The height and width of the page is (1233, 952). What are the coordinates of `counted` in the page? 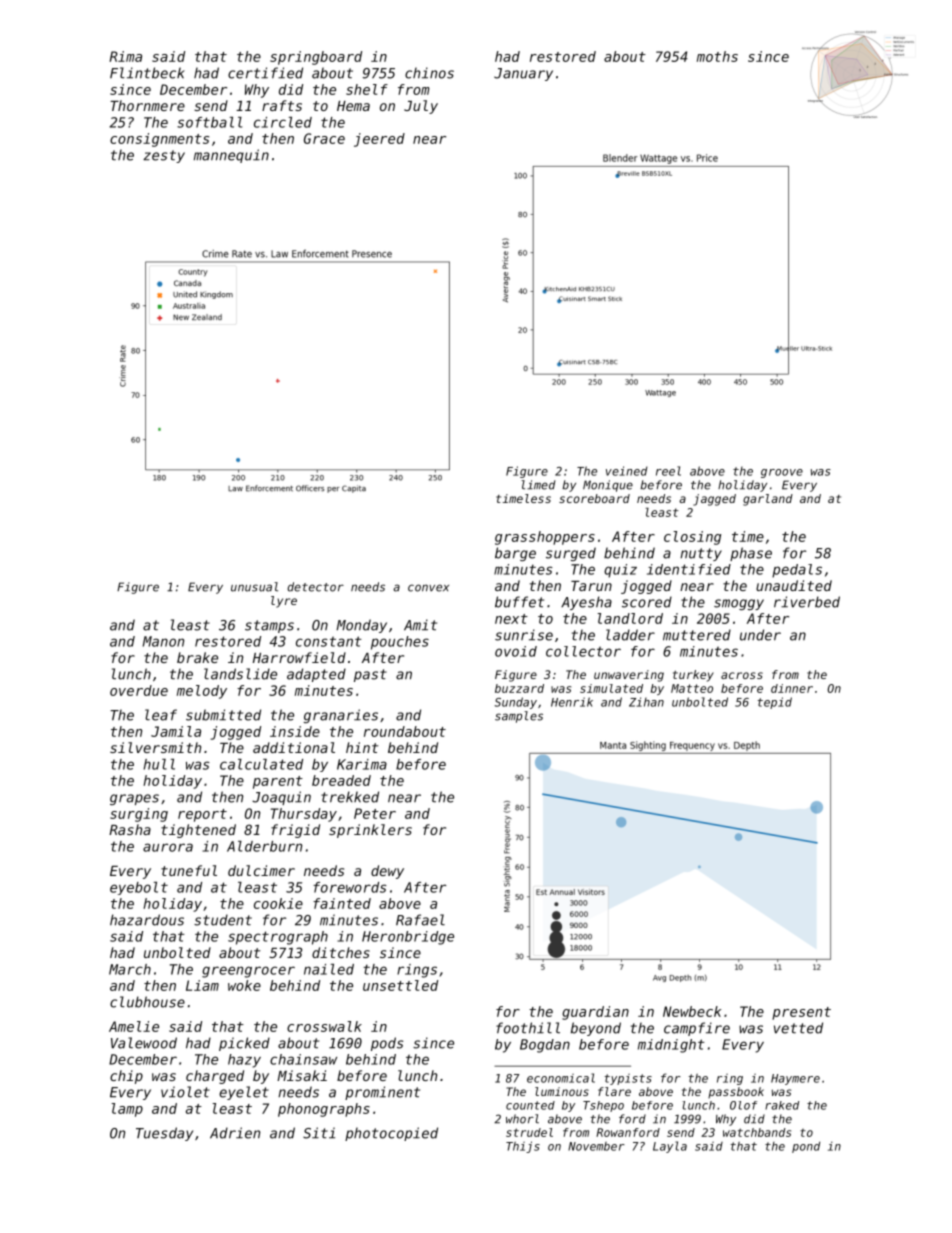 It's located at (530, 1105).
